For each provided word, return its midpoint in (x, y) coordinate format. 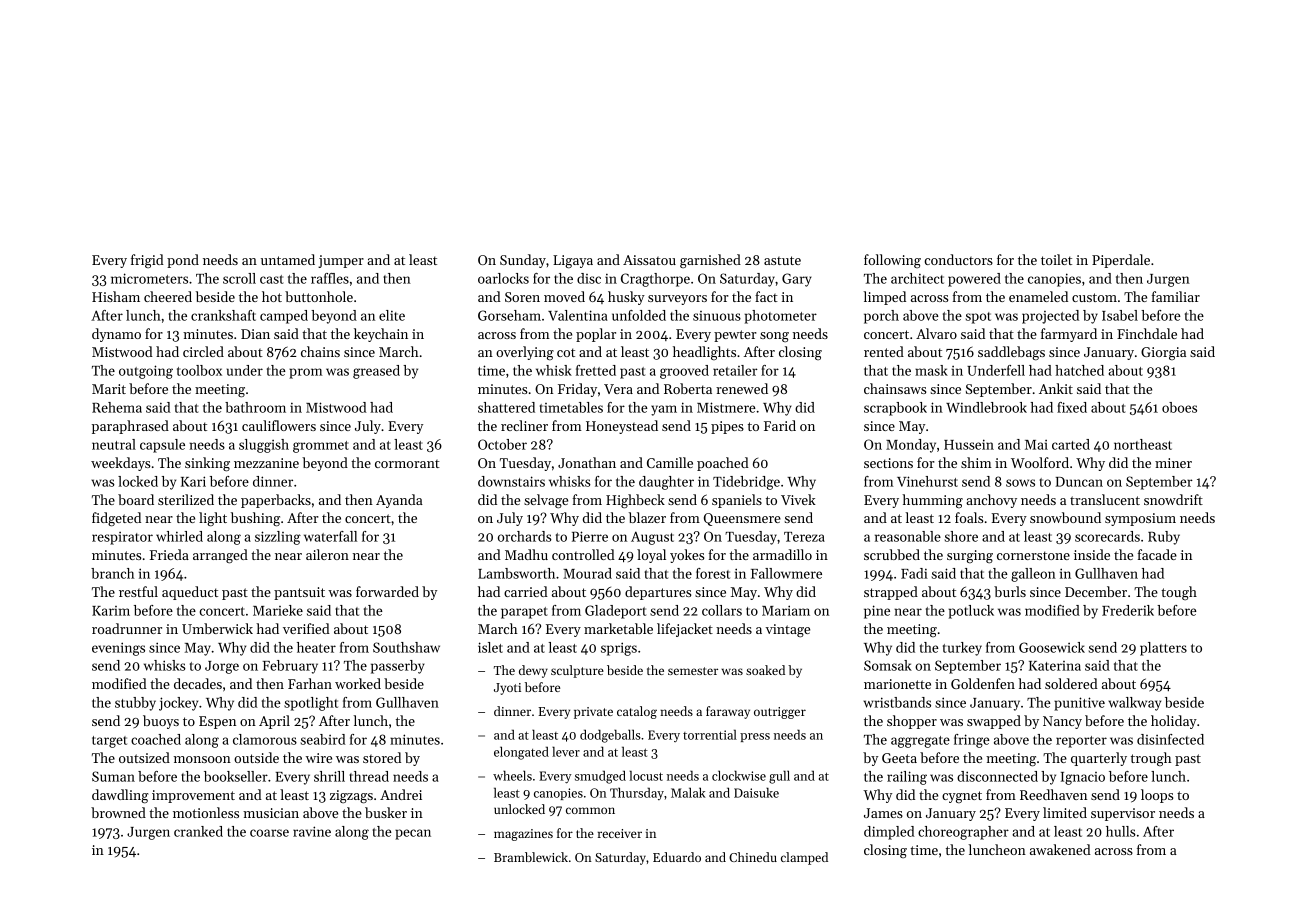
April (274, 722)
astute (782, 260)
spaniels (737, 501)
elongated (521, 753)
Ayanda (399, 501)
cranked (198, 831)
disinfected (1170, 739)
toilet (1056, 259)
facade (1157, 554)
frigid (147, 261)
